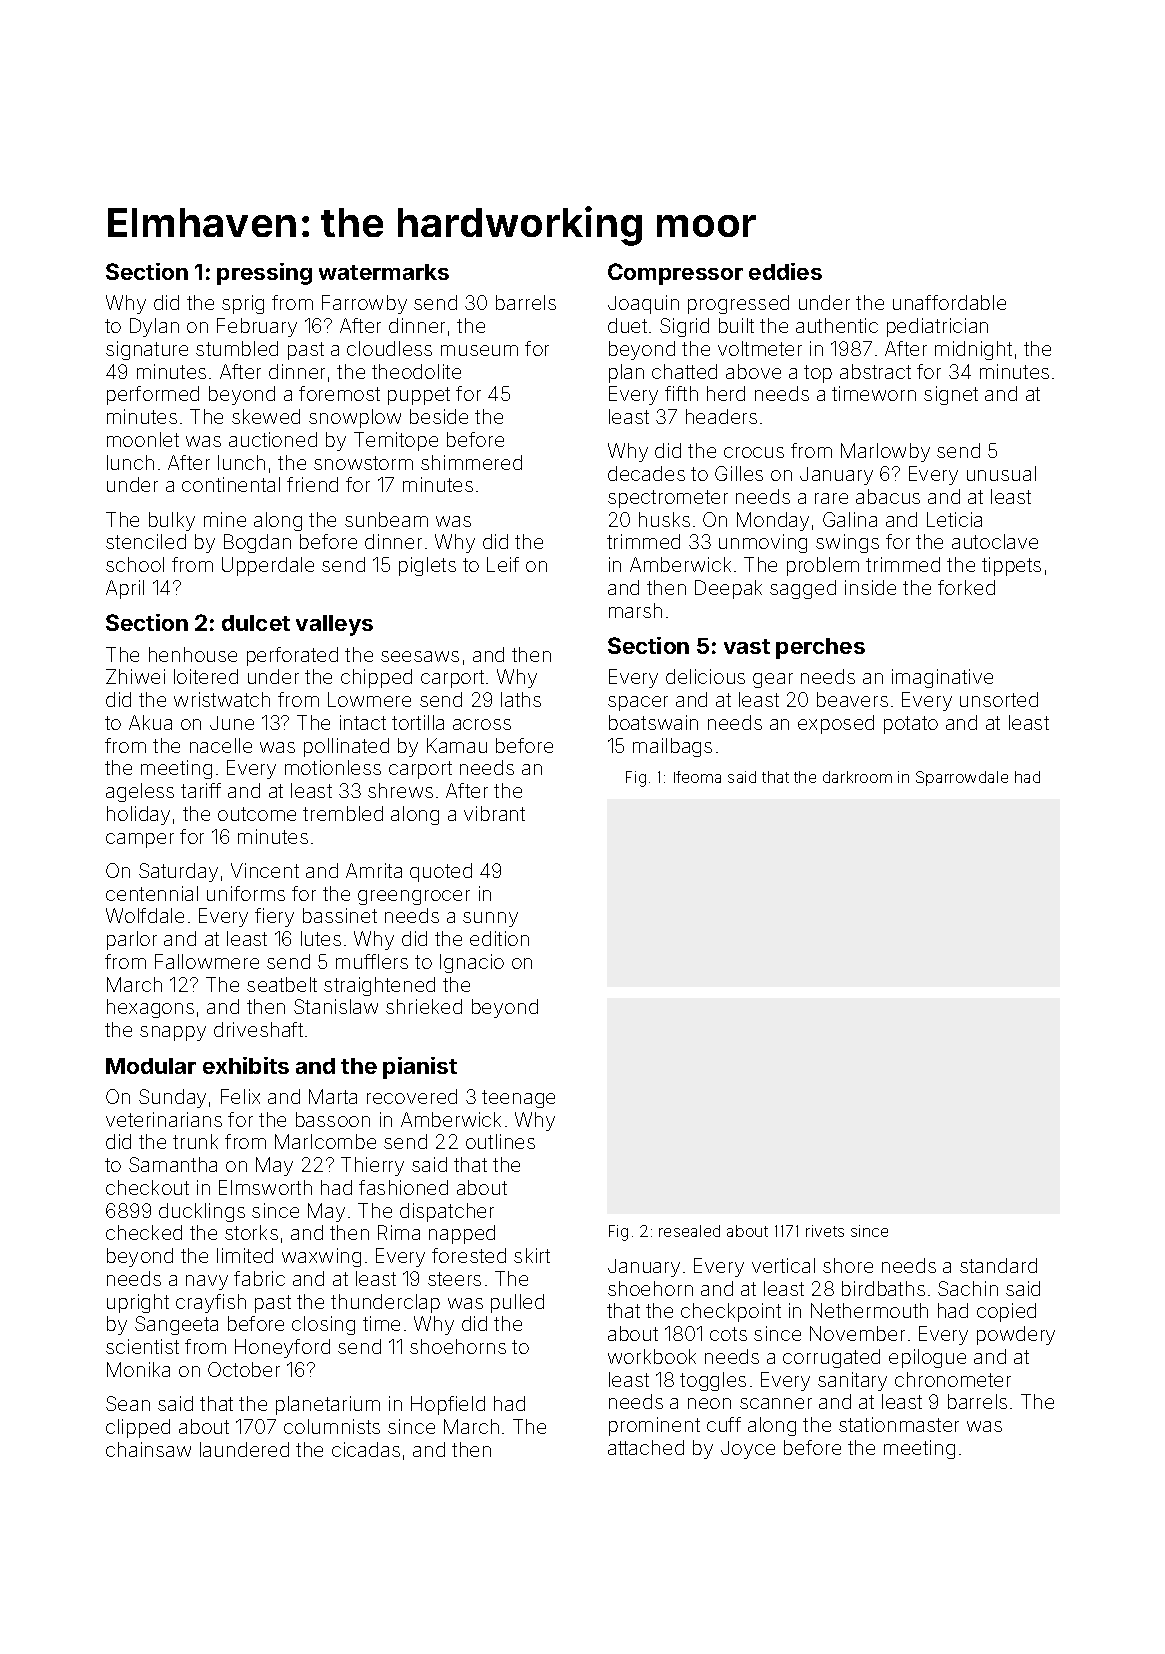 This page has height=1654, width=1165. I want to click on Akua, so click(150, 722).
